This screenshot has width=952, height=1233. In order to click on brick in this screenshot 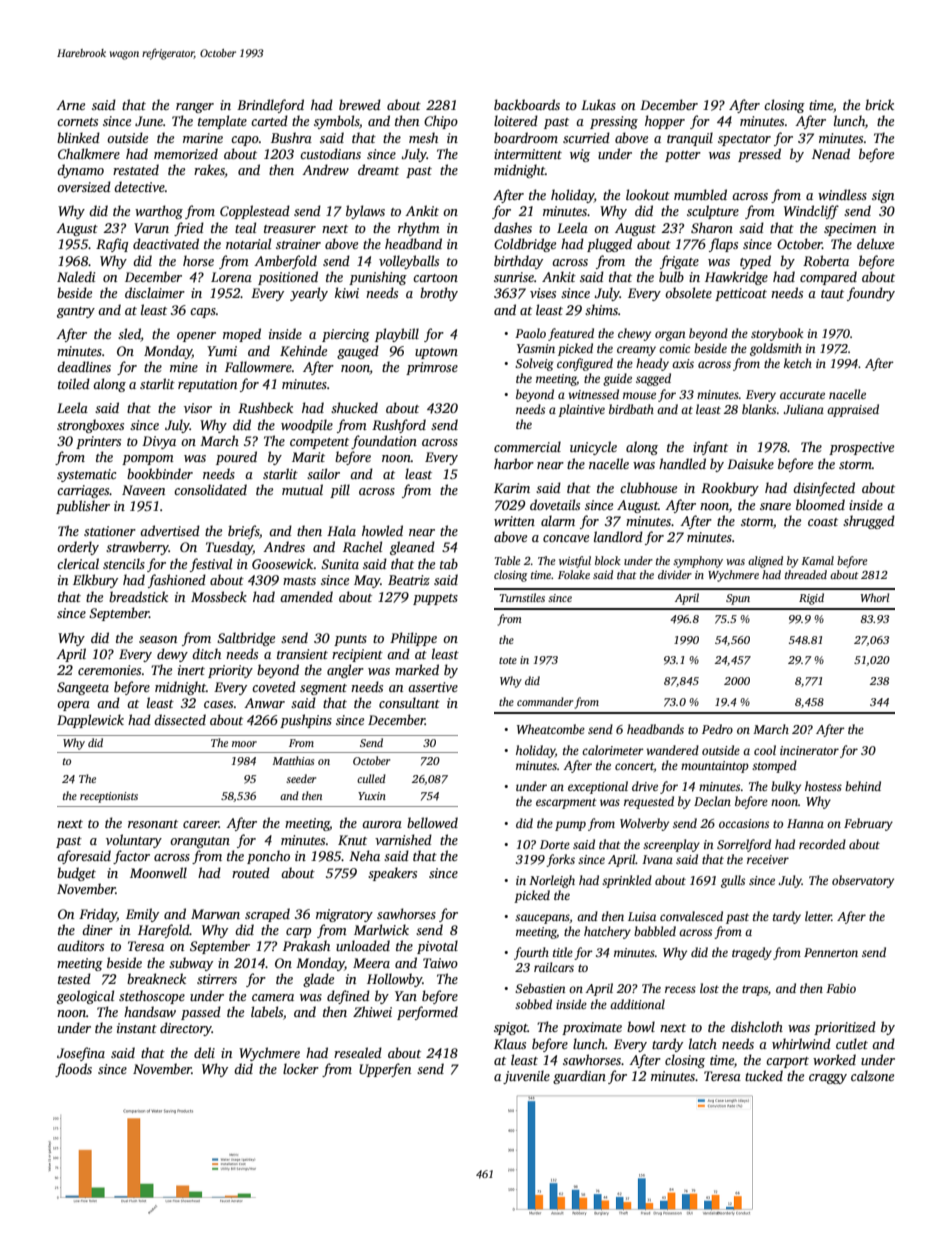, I will do `click(879, 104)`.
